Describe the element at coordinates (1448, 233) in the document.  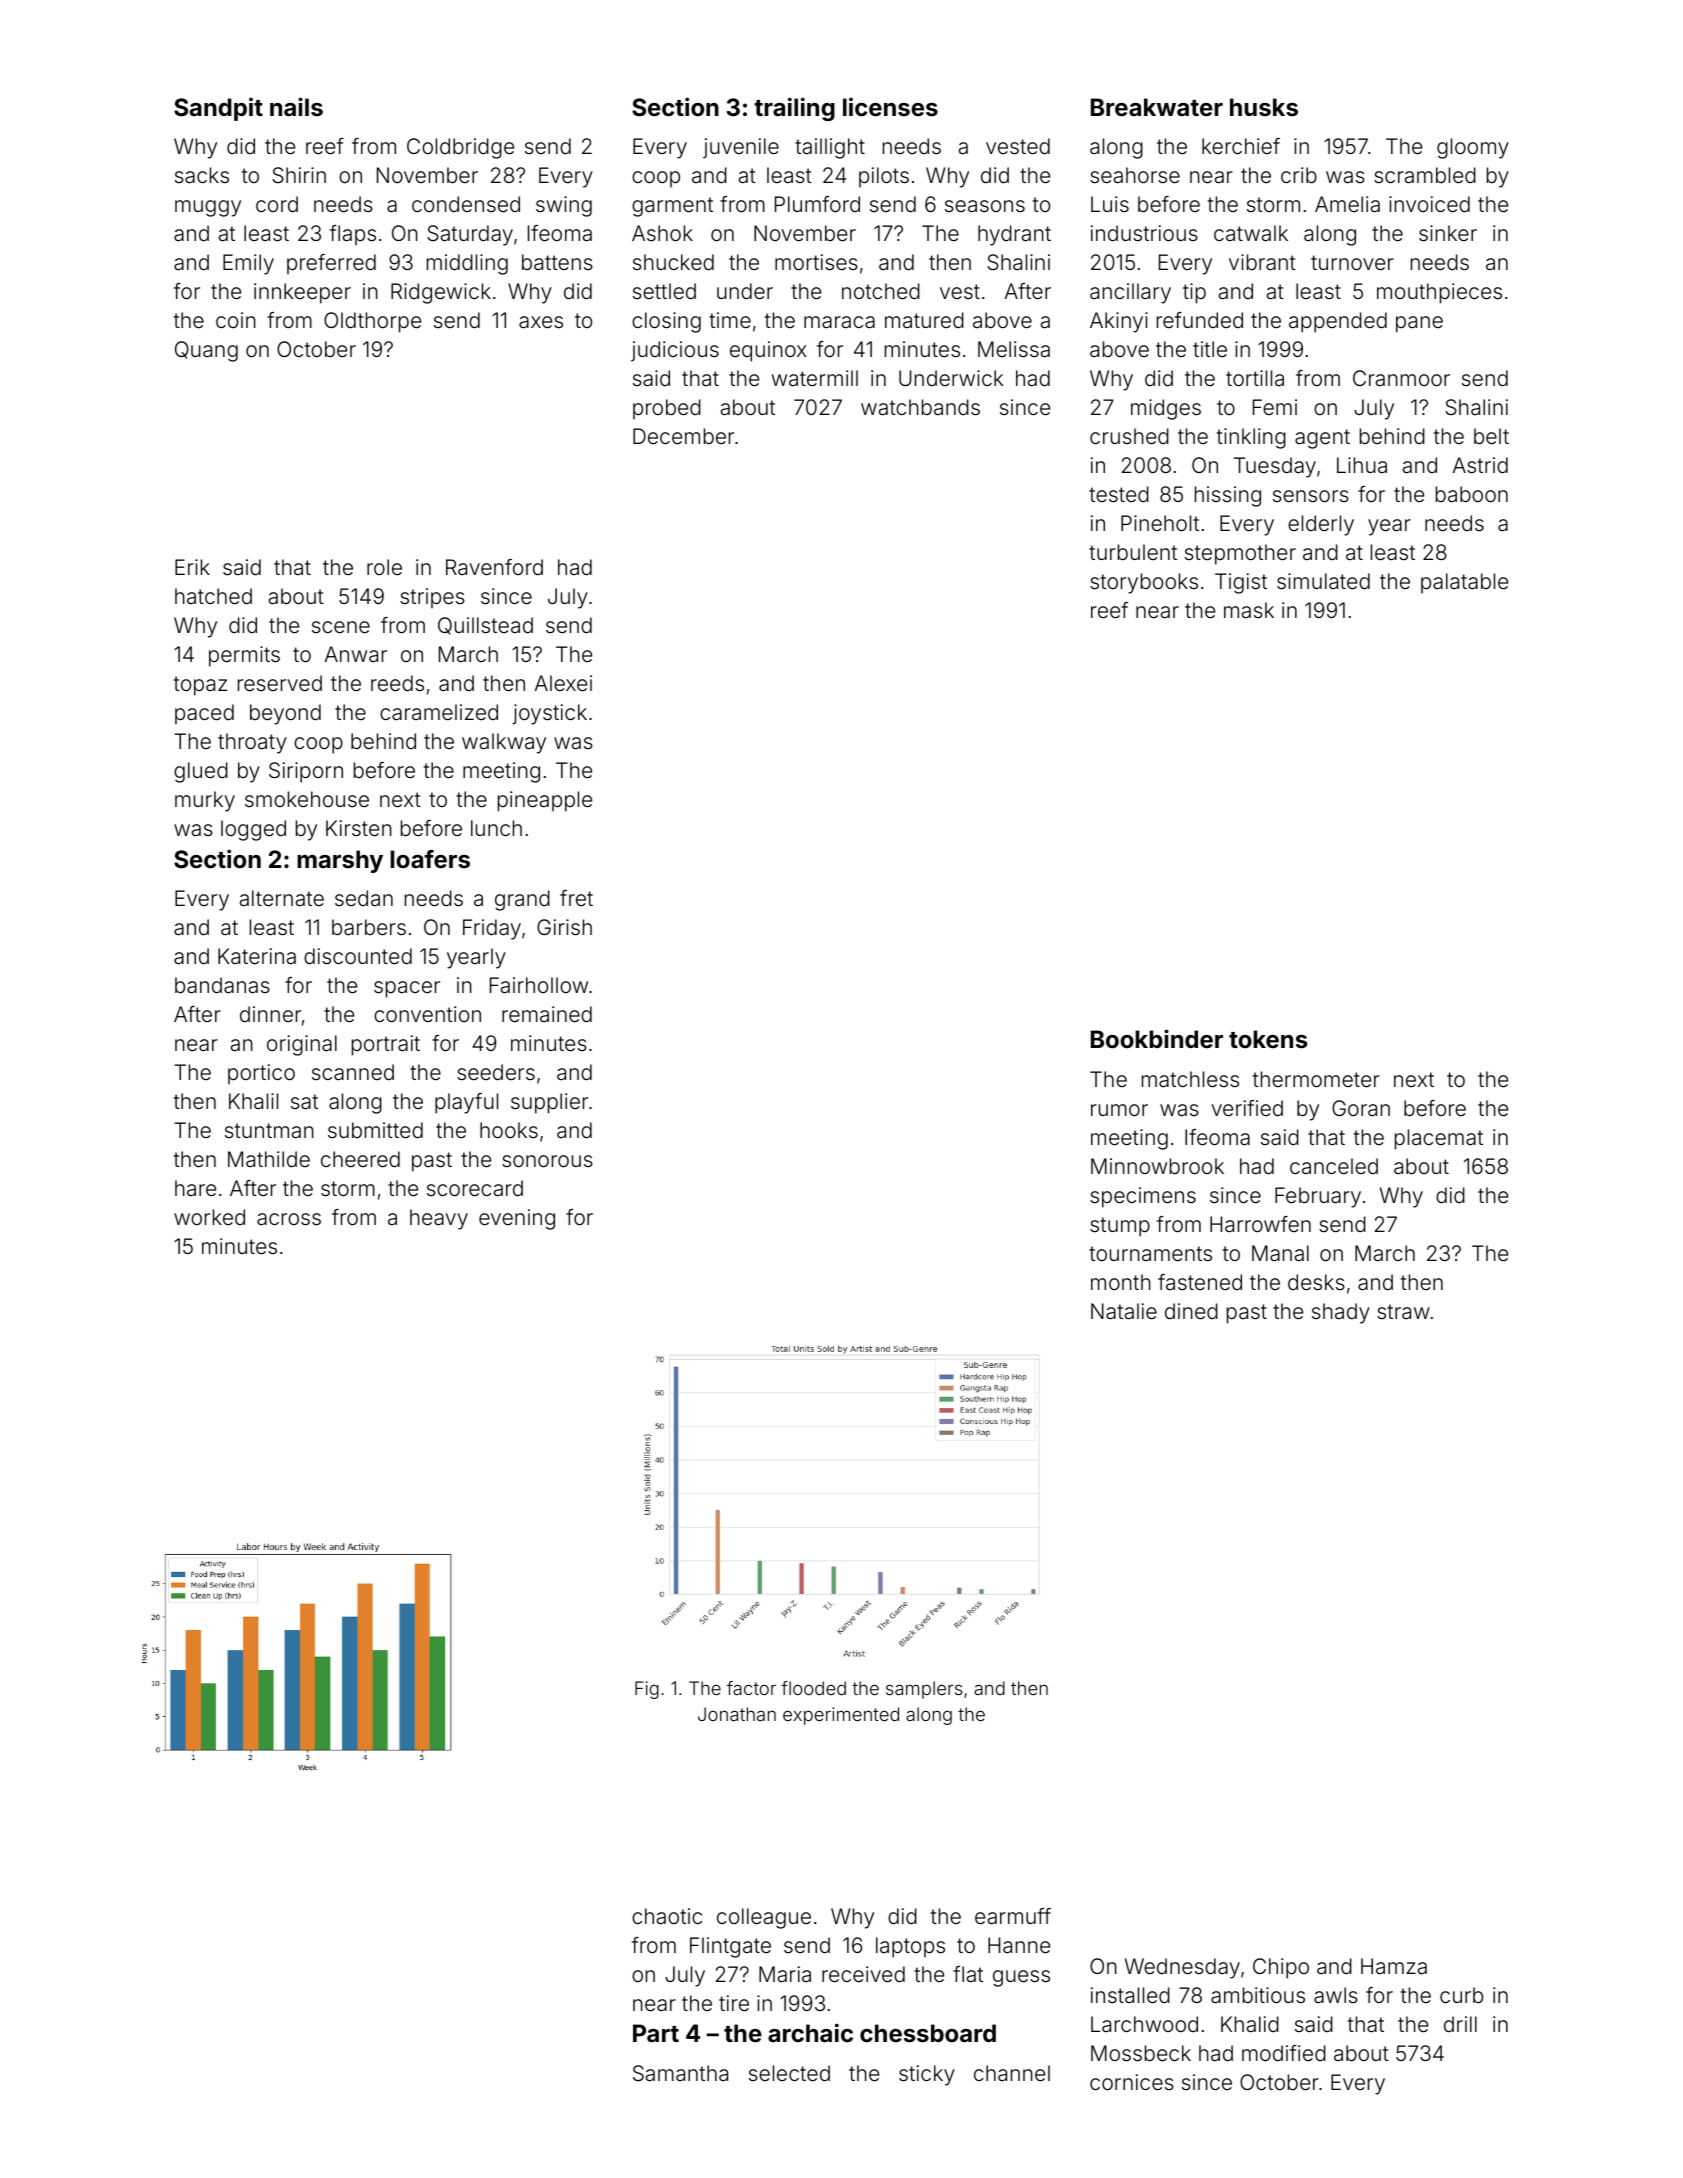
I see `sinker` at that location.
